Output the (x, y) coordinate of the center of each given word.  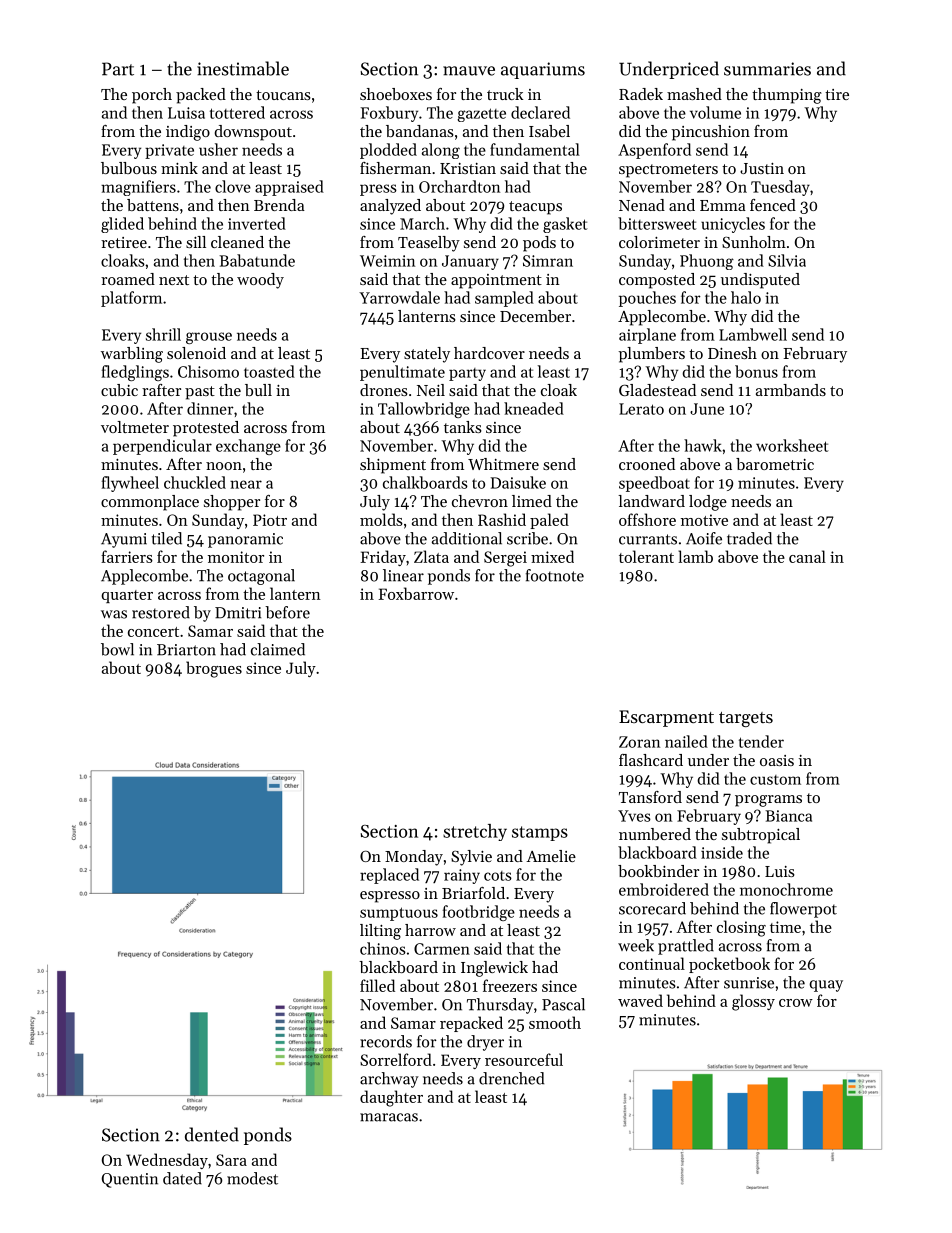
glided (122, 225)
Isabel (549, 131)
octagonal (261, 577)
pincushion (711, 133)
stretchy (475, 832)
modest (252, 1178)
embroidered (664, 889)
